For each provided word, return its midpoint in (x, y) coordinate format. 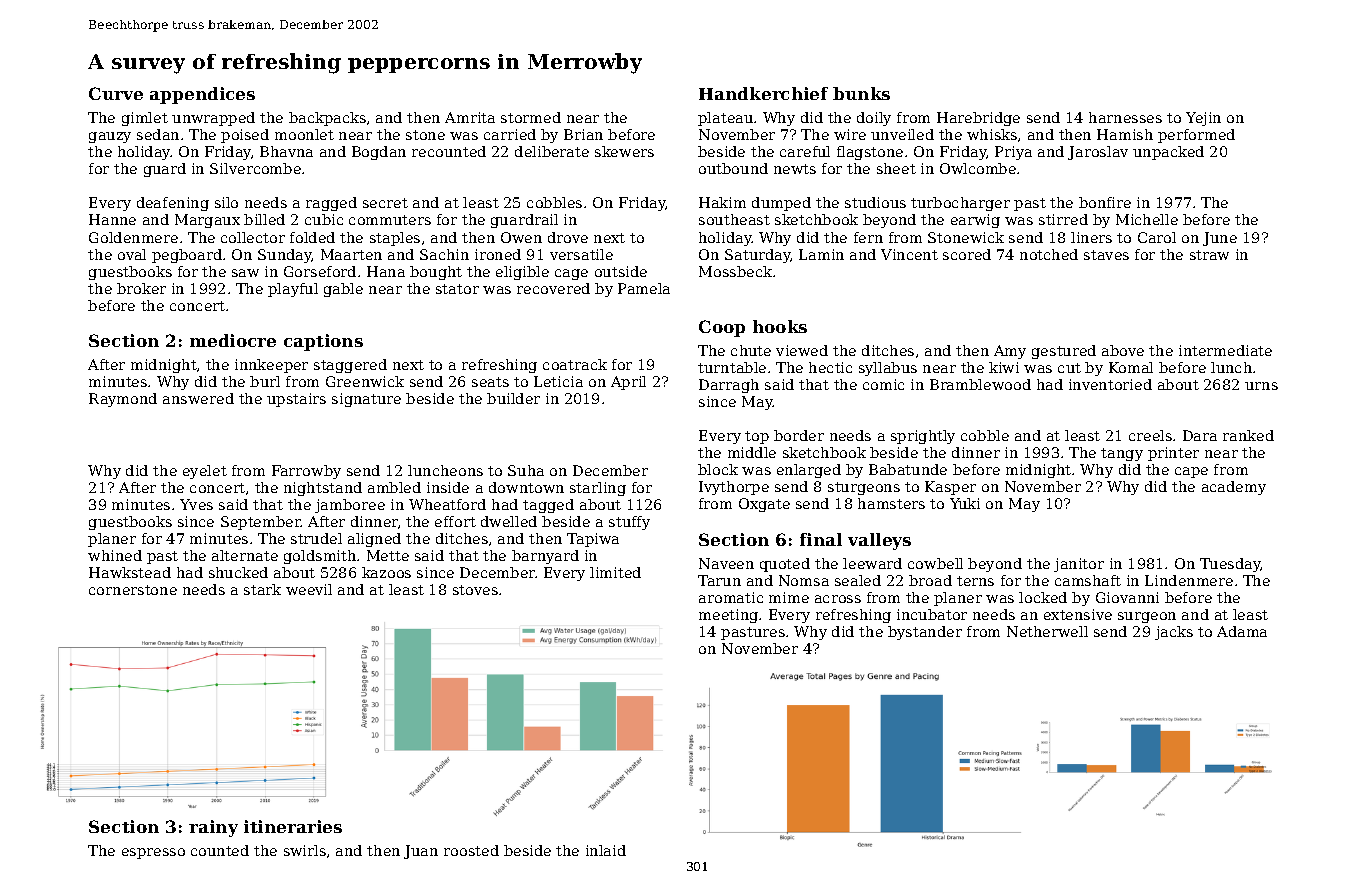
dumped (781, 204)
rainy (213, 828)
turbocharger (960, 204)
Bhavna (286, 151)
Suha (526, 470)
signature (366, 400)
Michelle (1147, 219)
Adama (1242, 631)
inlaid (606, 850)
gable (343, 290)
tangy (1122, 454)
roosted (471, 850)
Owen (521, 237)
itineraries (293, 826)
